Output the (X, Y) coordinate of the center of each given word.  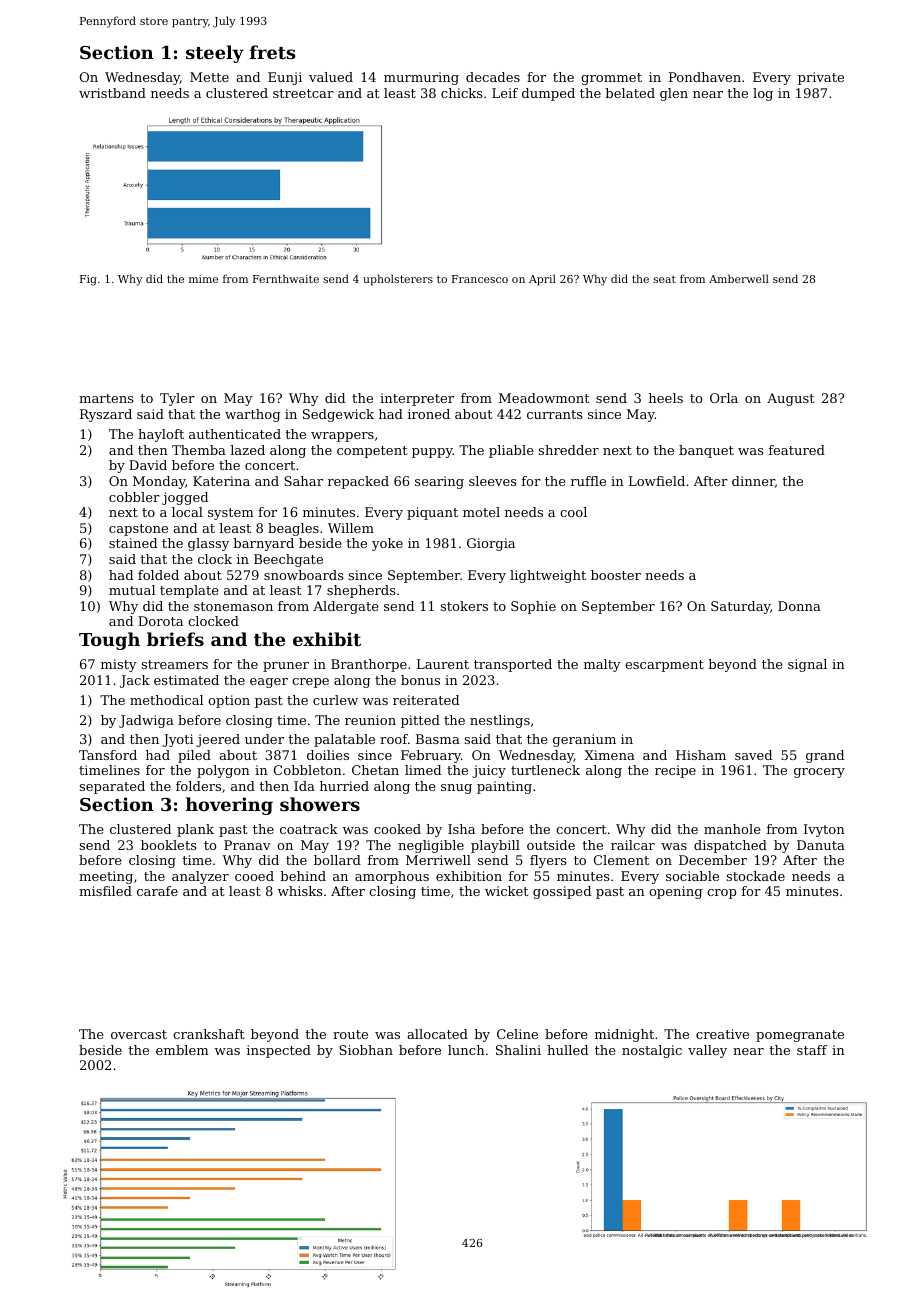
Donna (799, 606)
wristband (112, 93)
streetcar (303, 93)
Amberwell (739, 278)
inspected (279, 1051)
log (763, 94)
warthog (252, 415)
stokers (464, 606)
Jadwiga (146, 721)
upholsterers (398, 280)
